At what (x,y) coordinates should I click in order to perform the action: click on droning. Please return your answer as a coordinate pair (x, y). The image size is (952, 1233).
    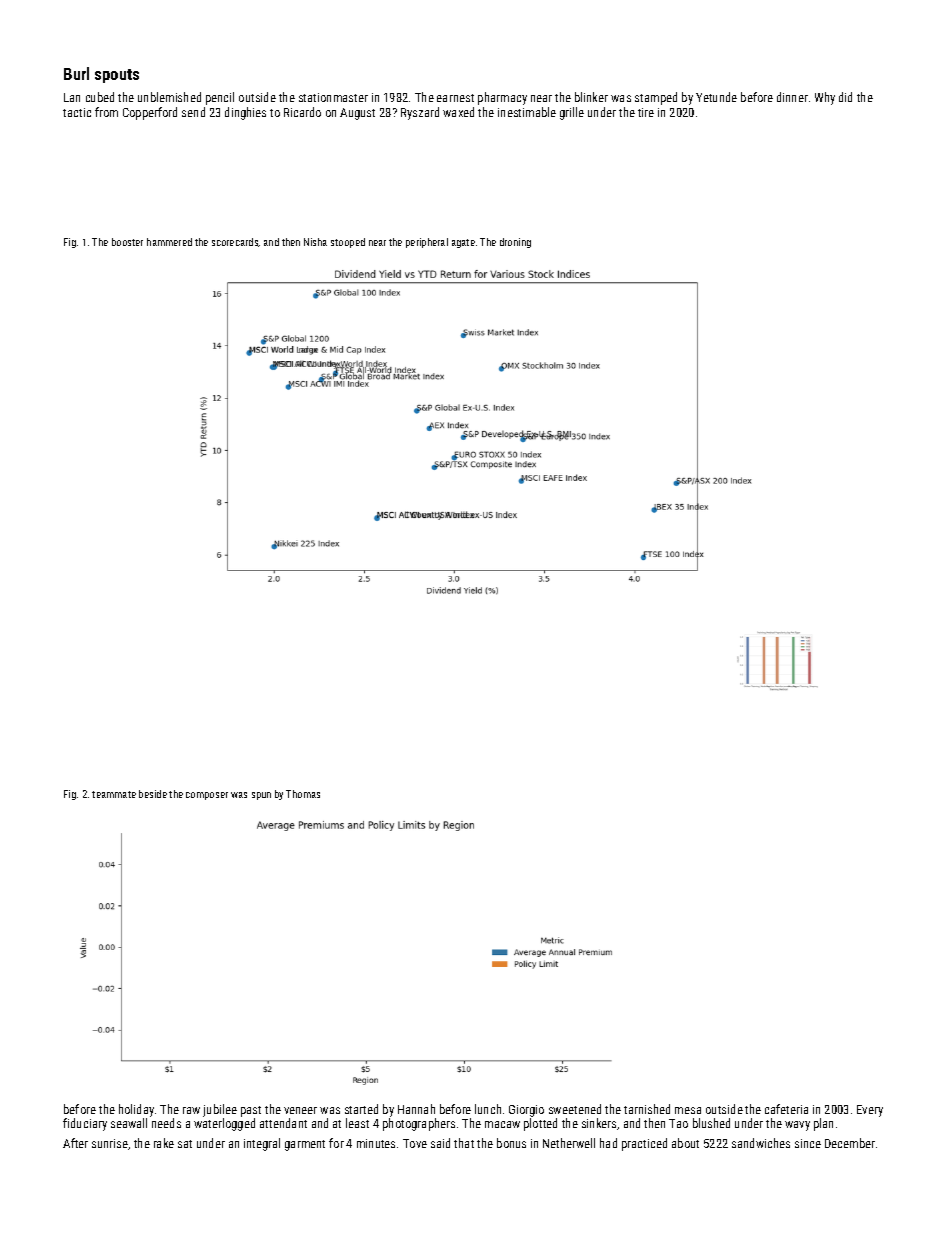
    Looking at the image, I should click on (515, 243).
